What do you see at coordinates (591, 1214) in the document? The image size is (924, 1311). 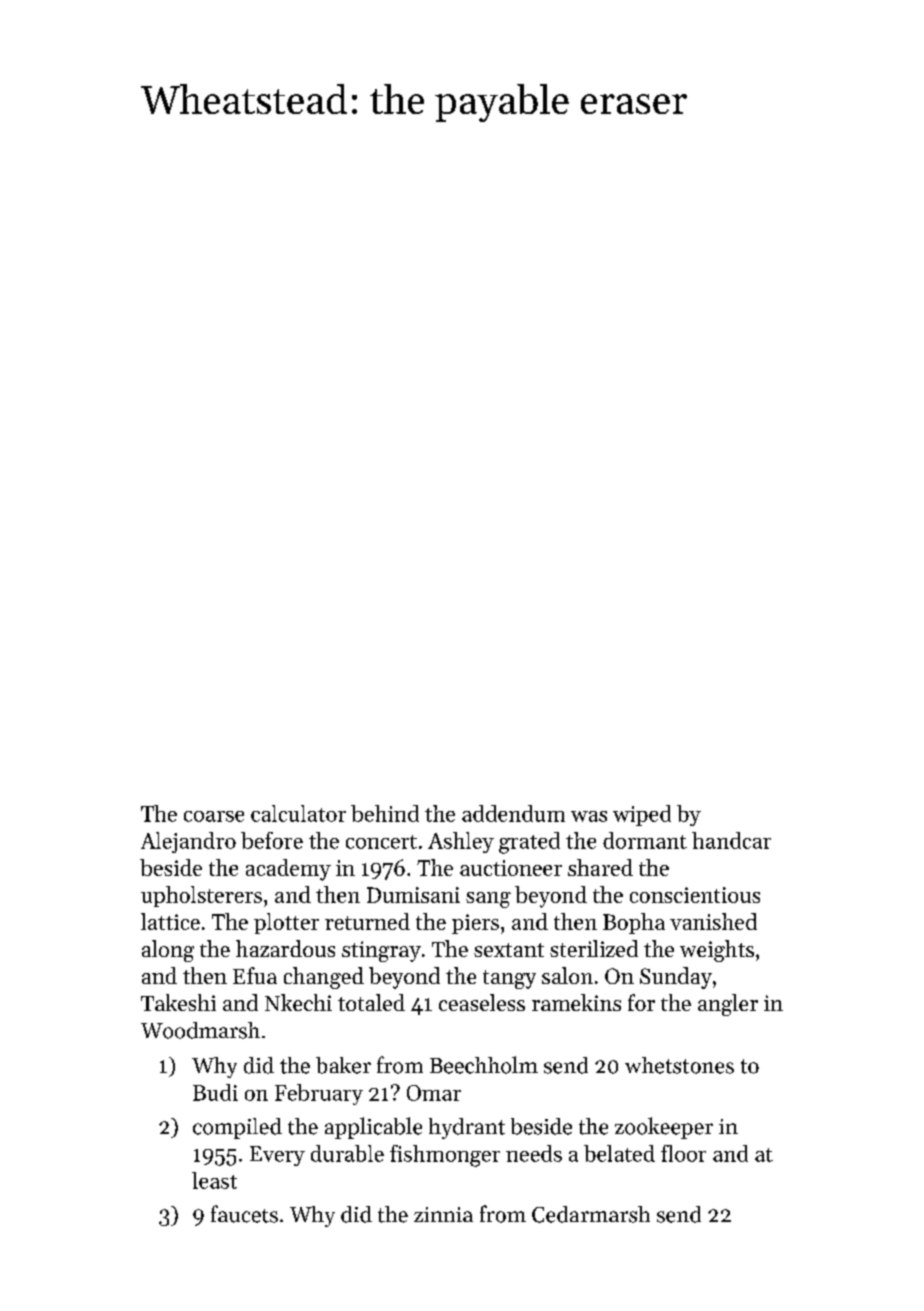 I see `Cedarmarsh` at bounding box center [591, 1214].
